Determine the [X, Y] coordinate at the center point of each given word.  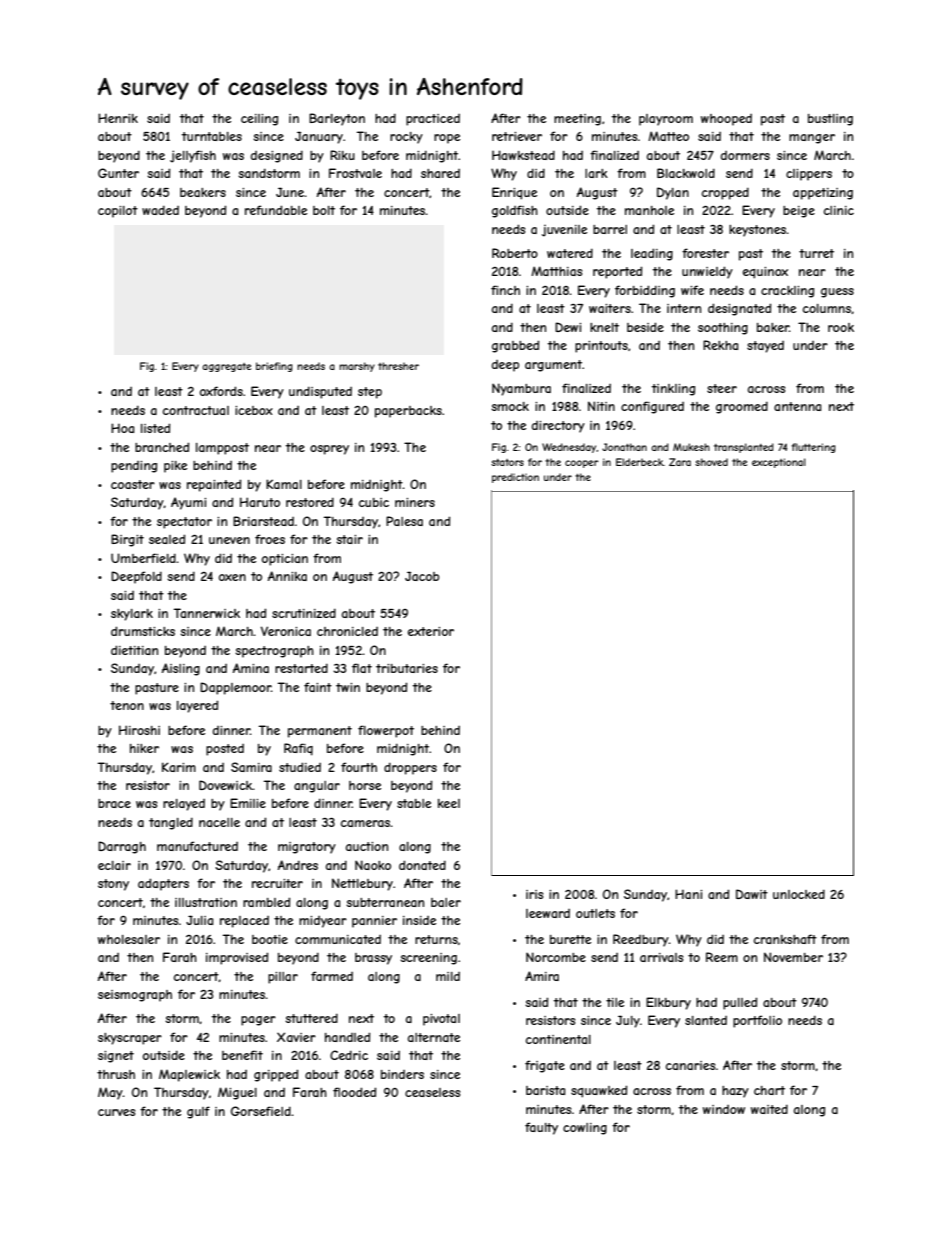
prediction [515, 478]
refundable [276, 210]
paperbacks [408, 412]
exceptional [779, 463]
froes [270, 539]
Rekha [720, 345]
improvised [237, 958]
